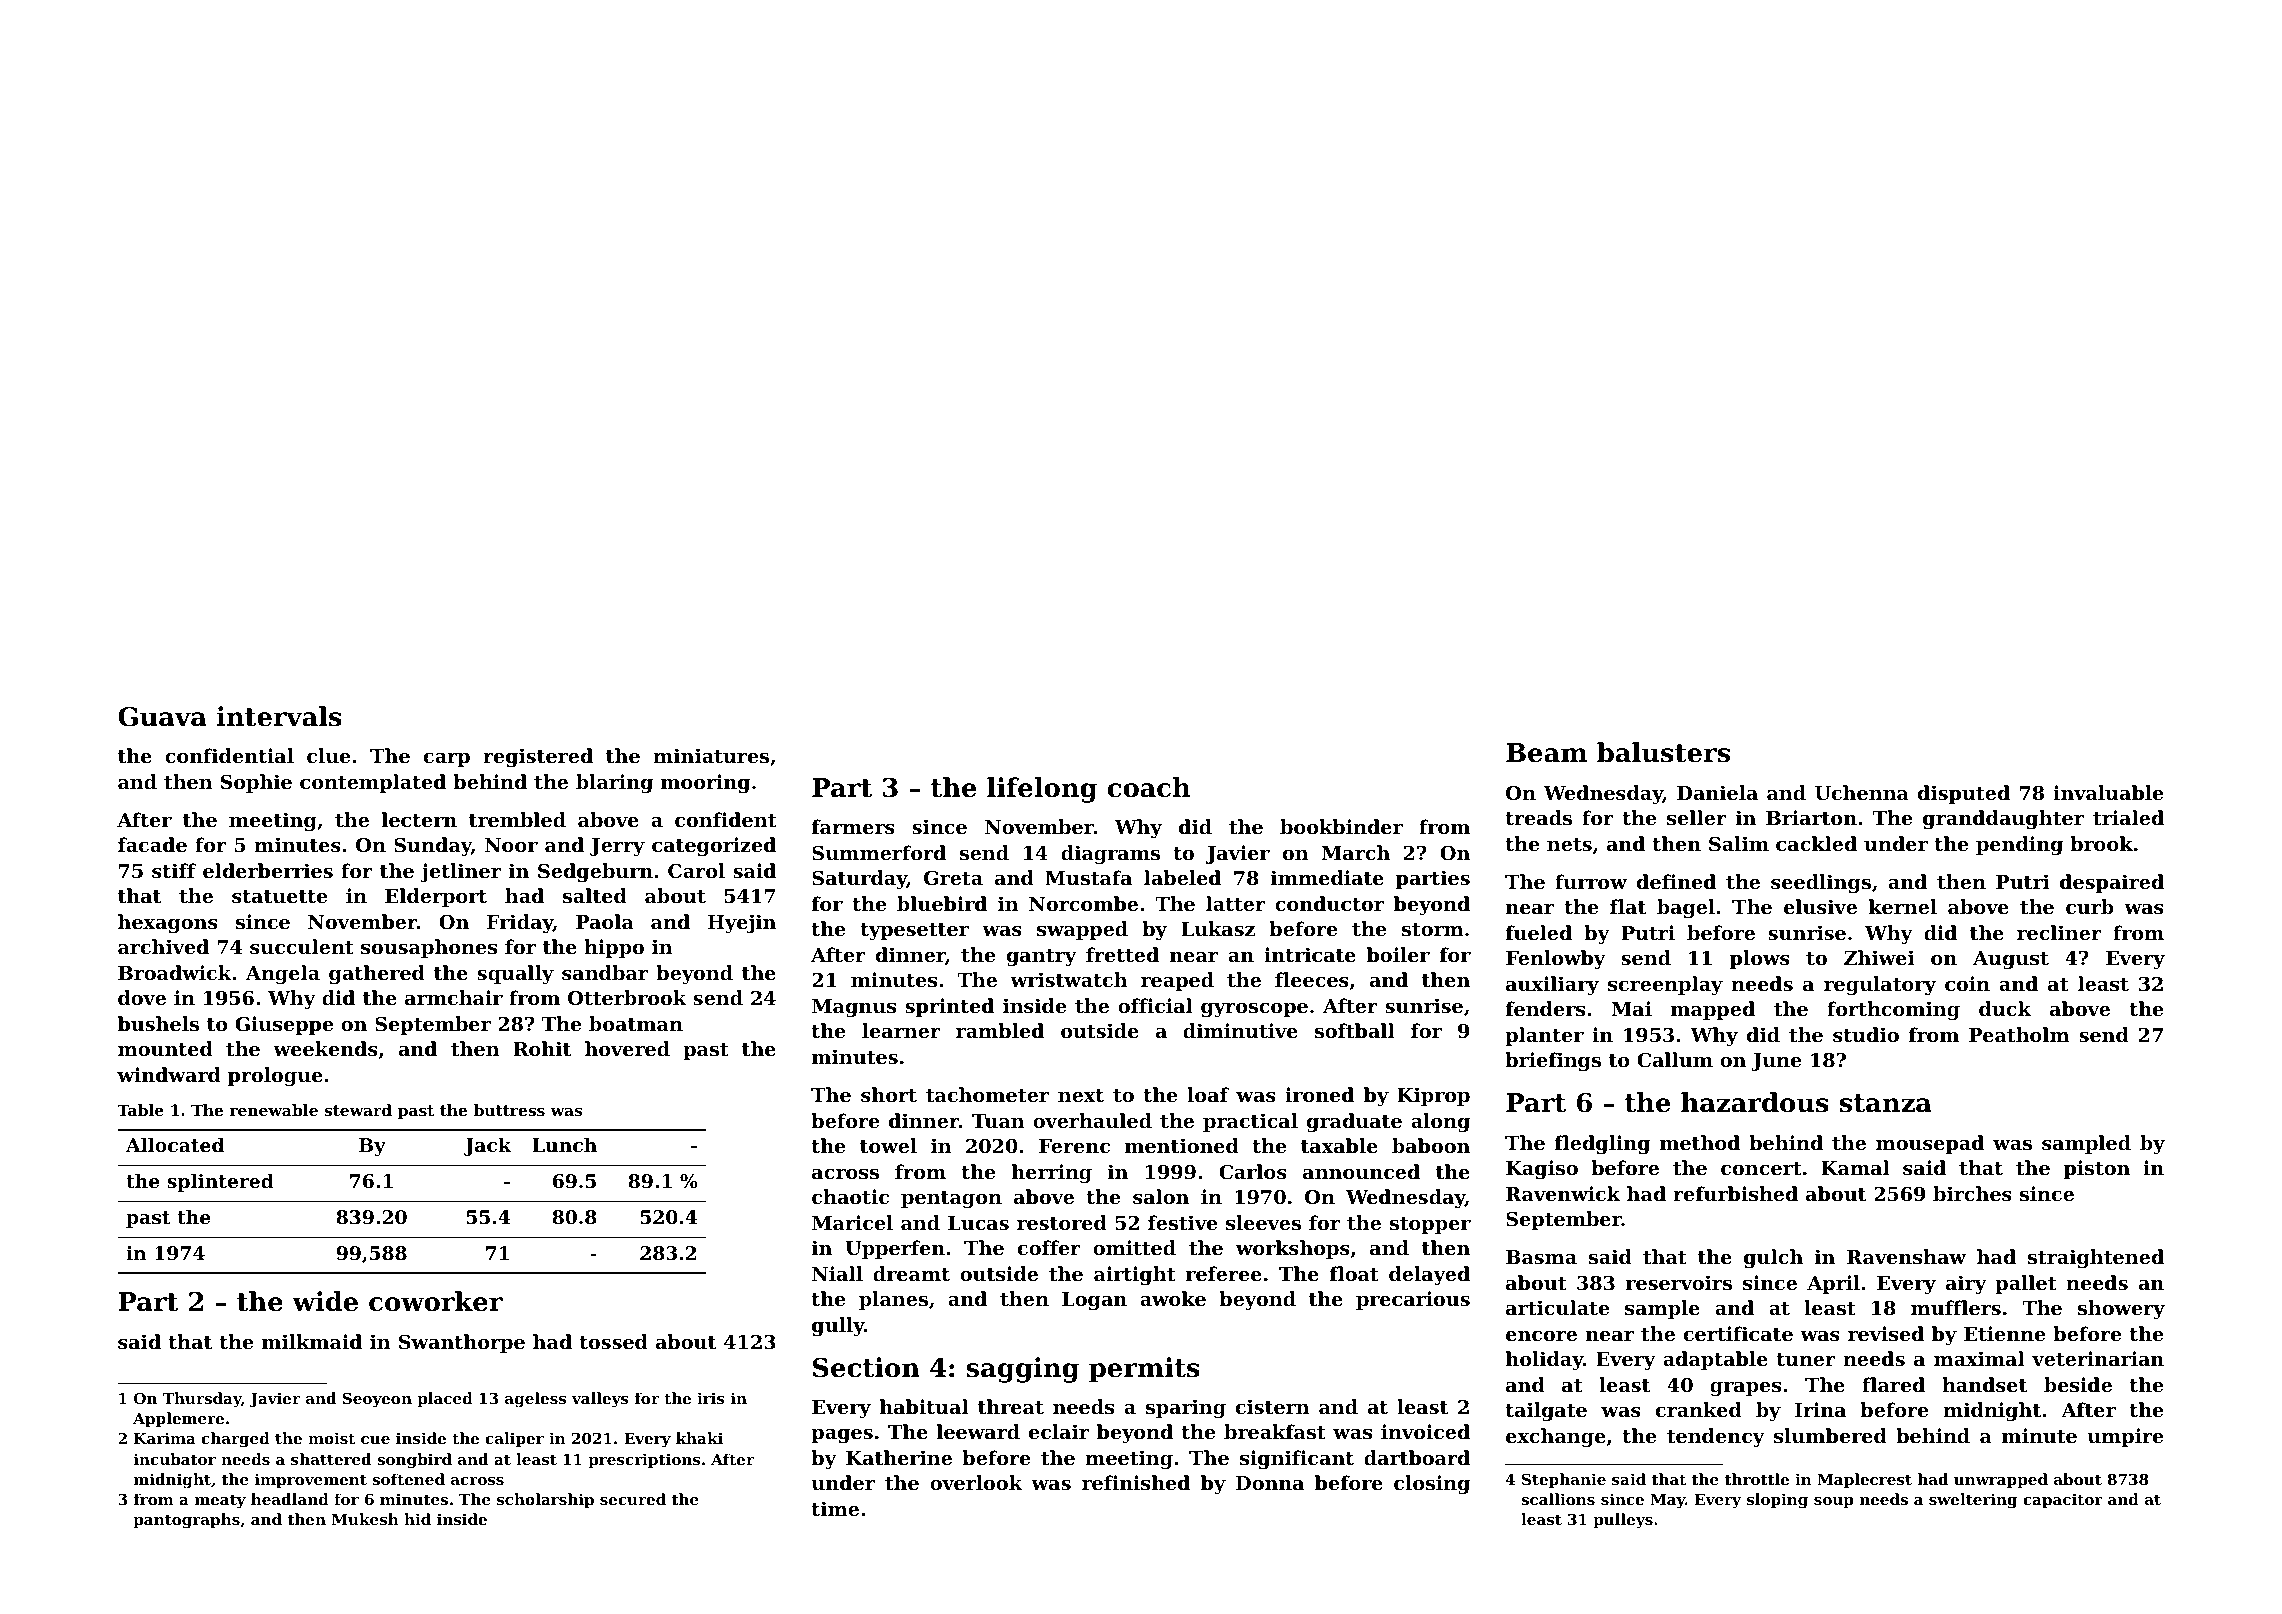 The image size is (2282, 1614). What do you see at coordinates (852, 1222) in the screenshot?
I see `Maricel` at bounding box center [852, 1222].
